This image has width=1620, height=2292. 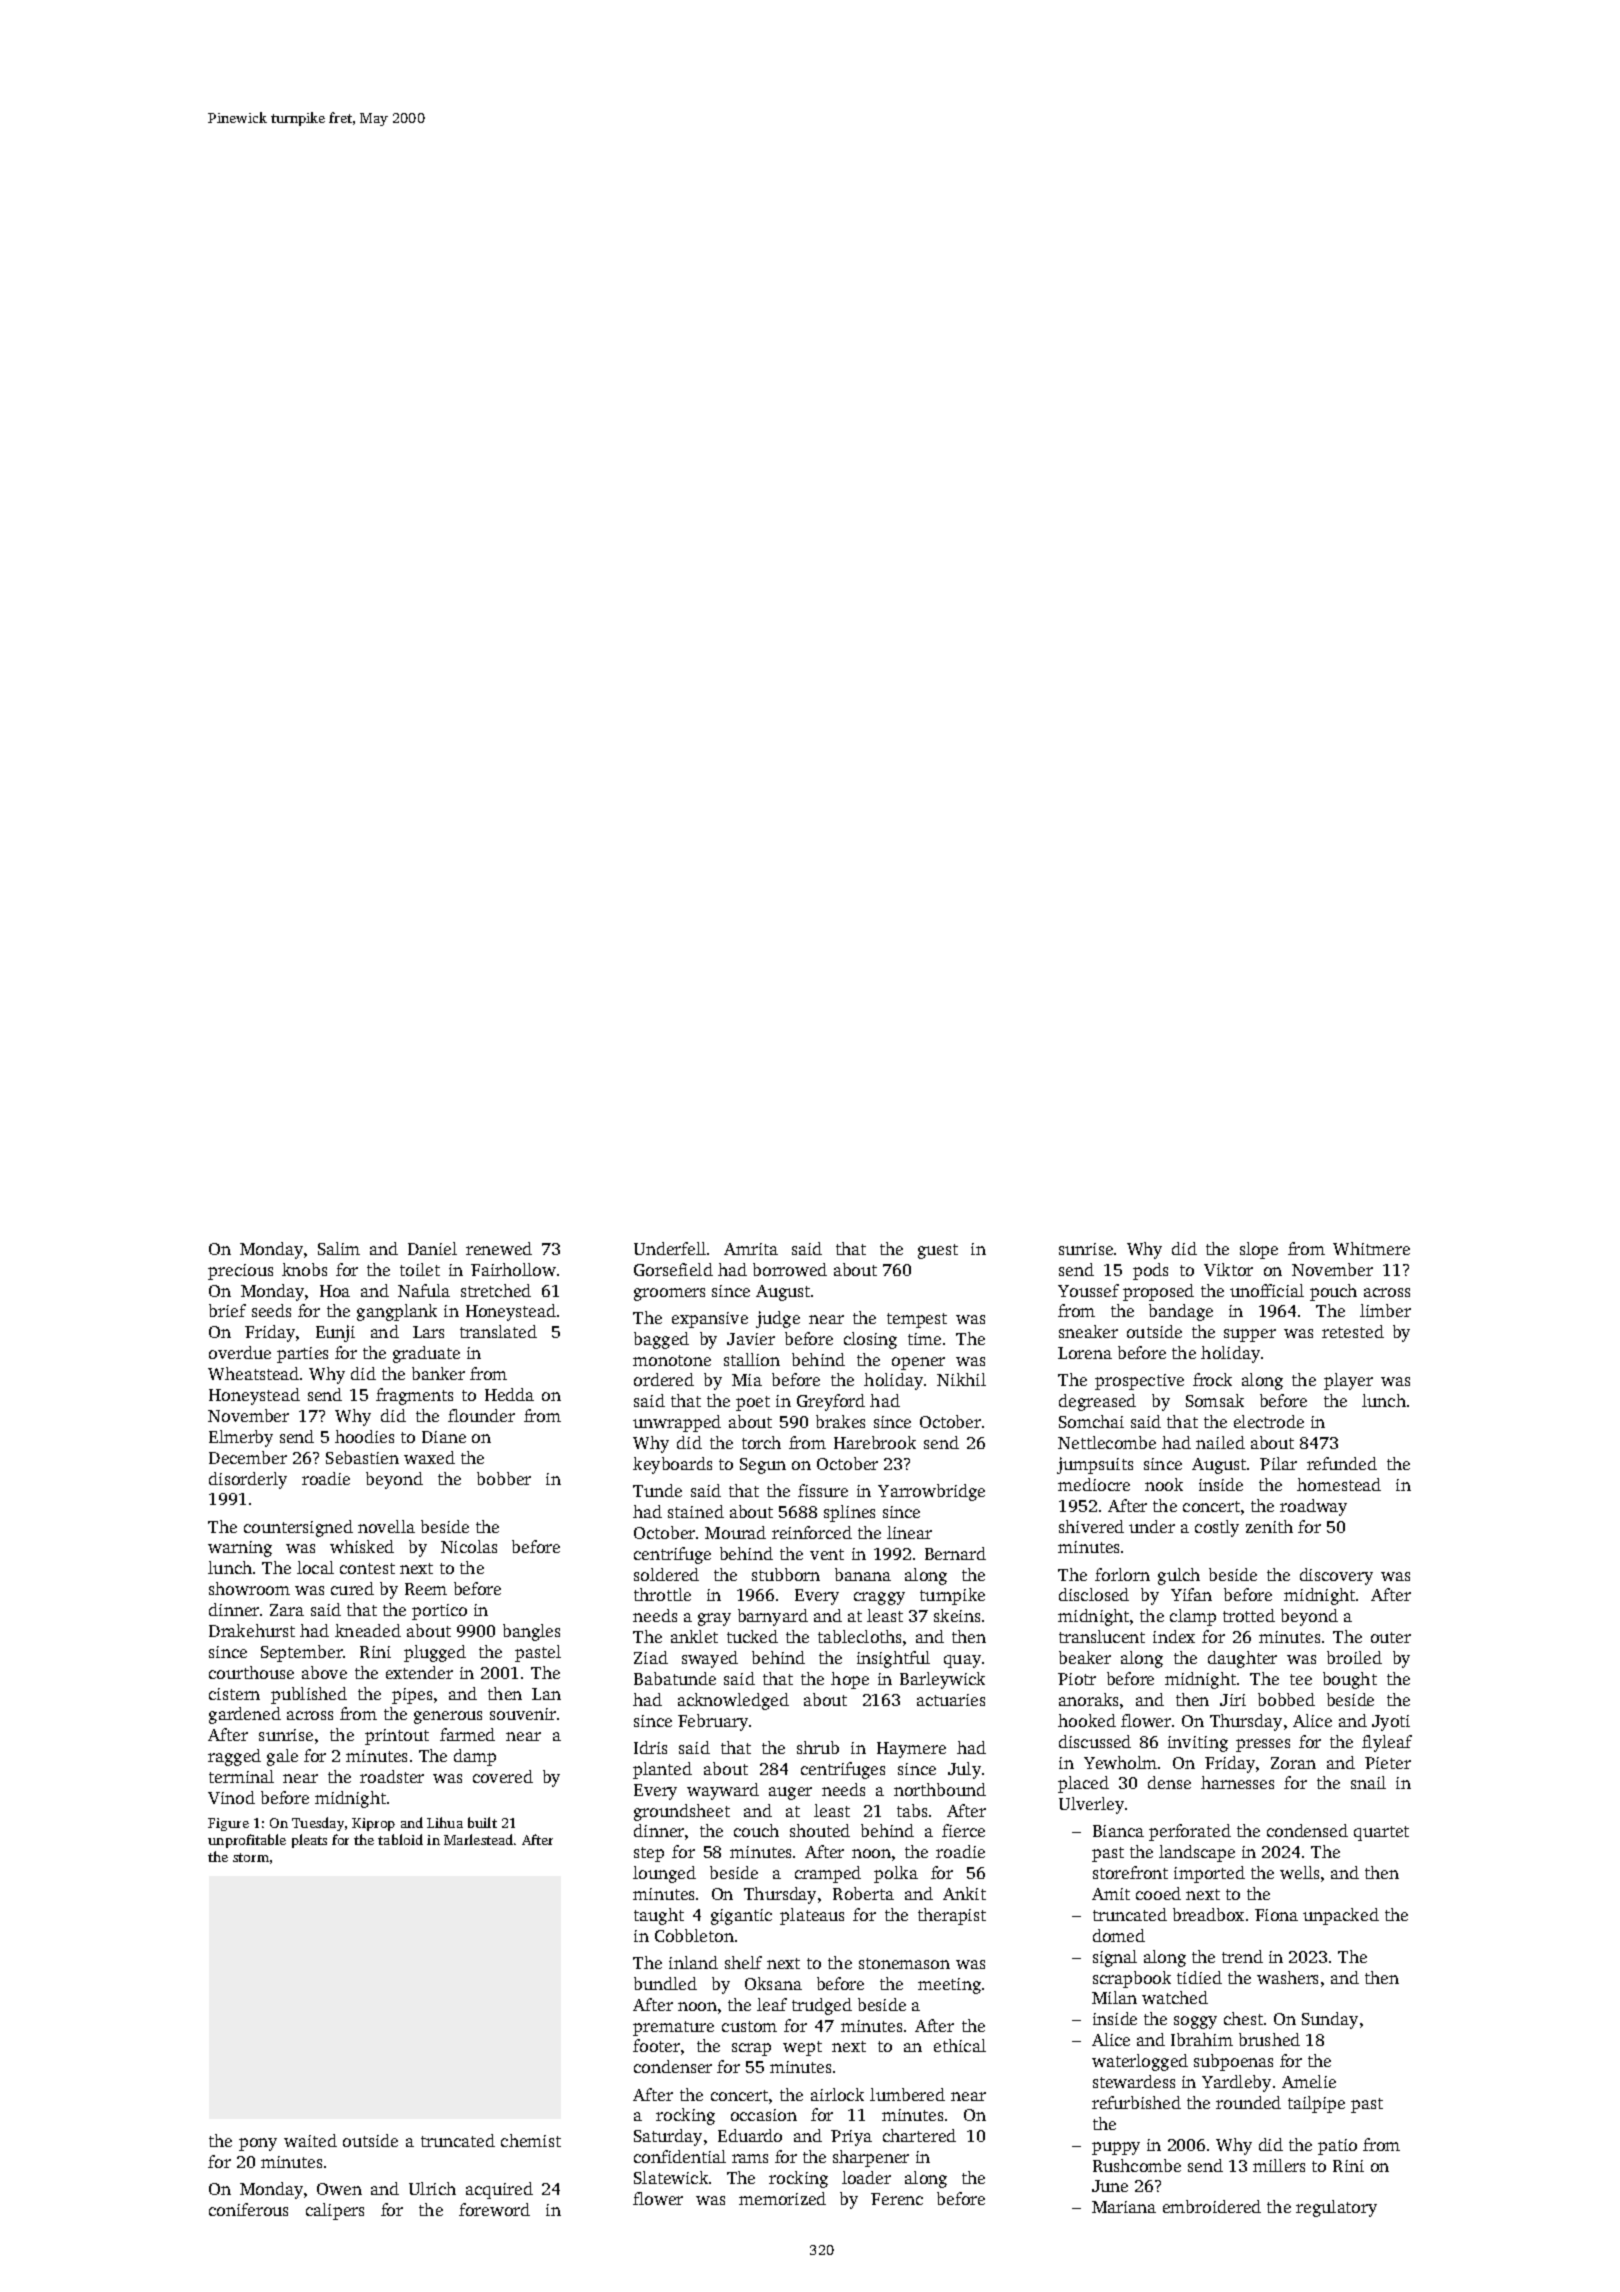 What do you see at coordinates (782, 2198) in the image?
I see `memorized` at bounding box center [782, 2198].
